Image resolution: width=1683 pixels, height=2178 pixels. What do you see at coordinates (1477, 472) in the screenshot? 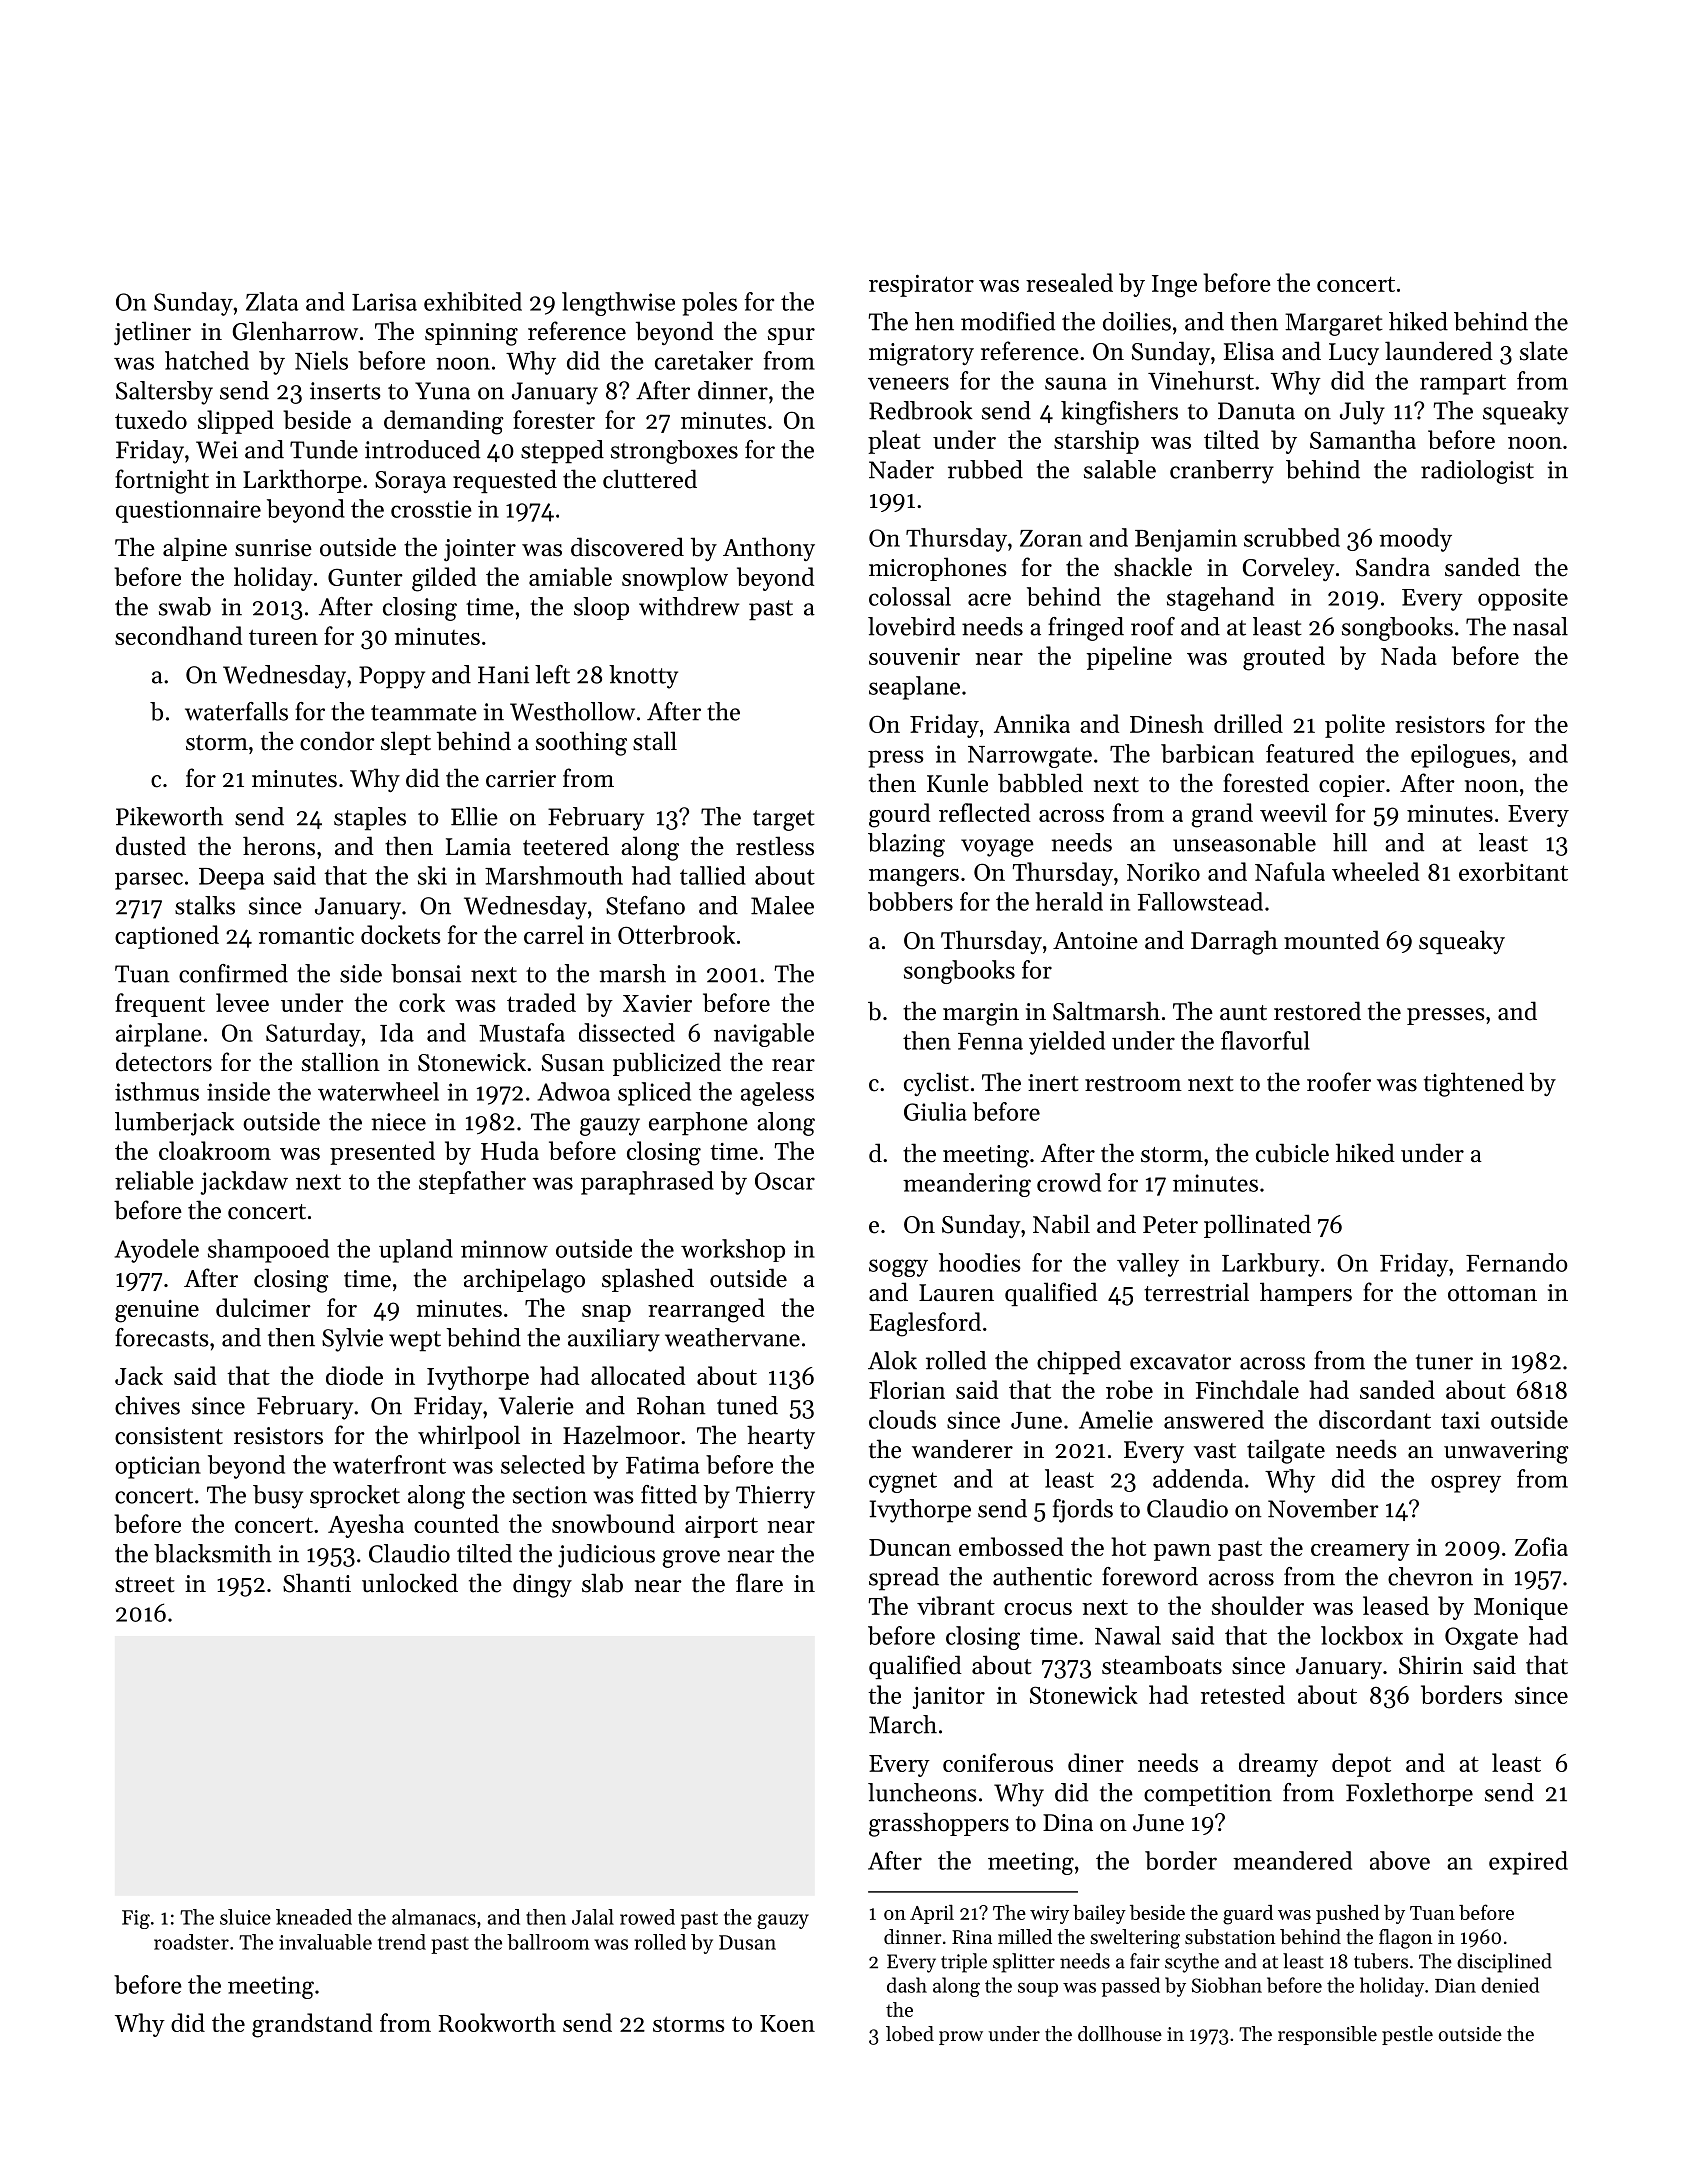
I see `radiologist` at bounding box center [1477, 472].
